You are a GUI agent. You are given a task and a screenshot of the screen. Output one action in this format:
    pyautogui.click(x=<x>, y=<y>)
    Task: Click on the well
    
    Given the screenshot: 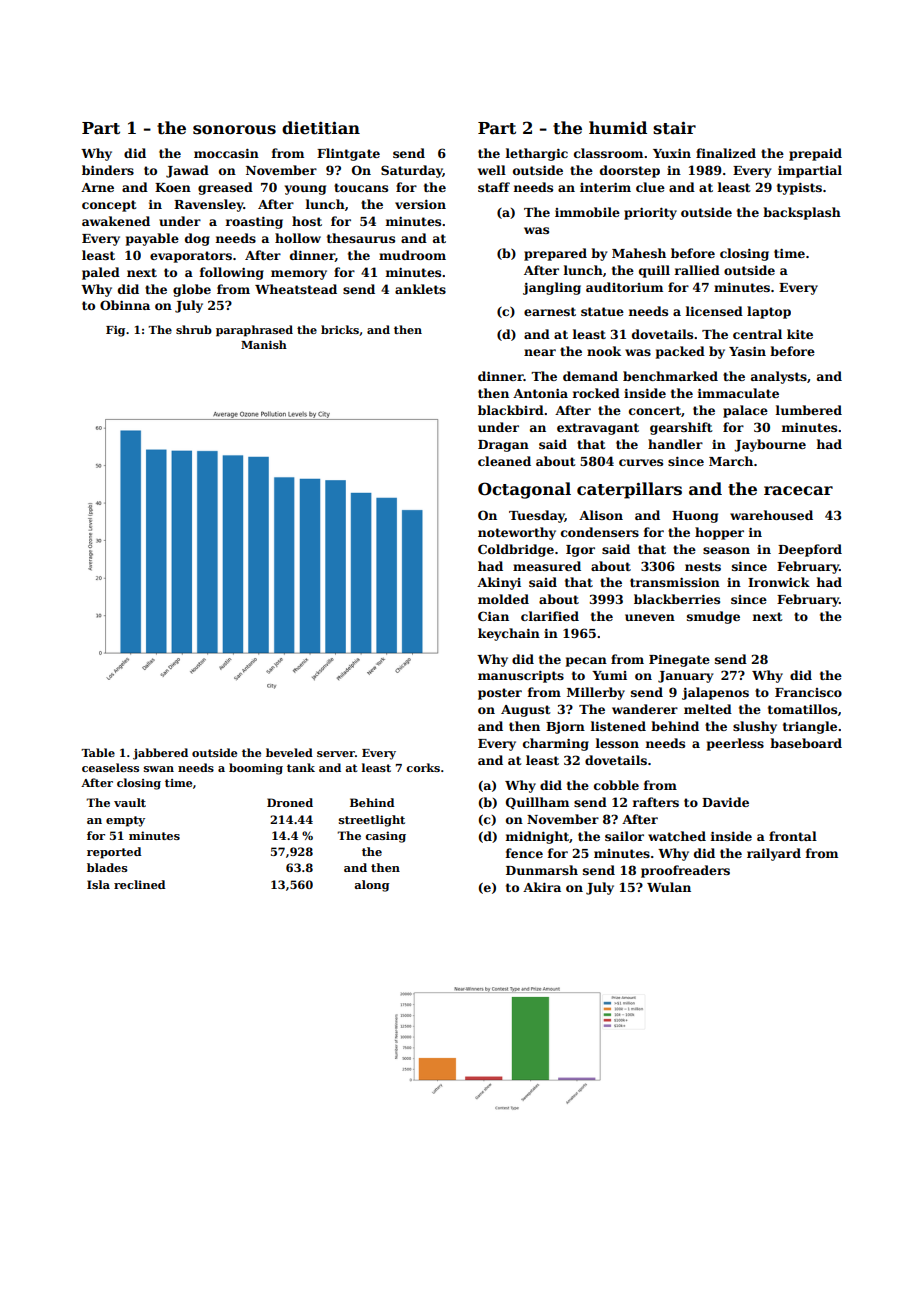 What is the action you would take?
    pyautogui.click(x=492, y=170)
